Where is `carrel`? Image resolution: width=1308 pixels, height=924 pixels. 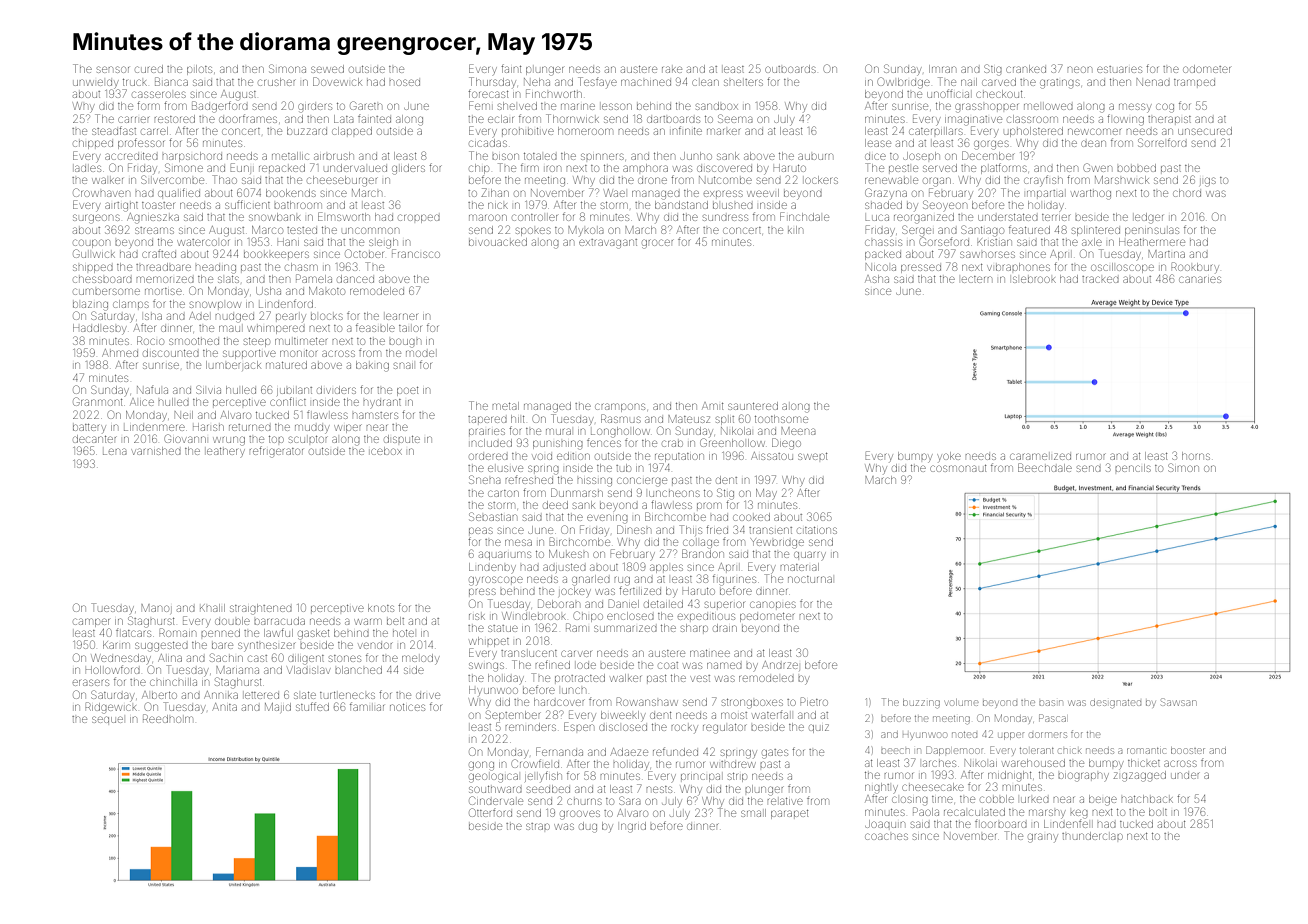
carrel is located at coordinates (154, 131).
